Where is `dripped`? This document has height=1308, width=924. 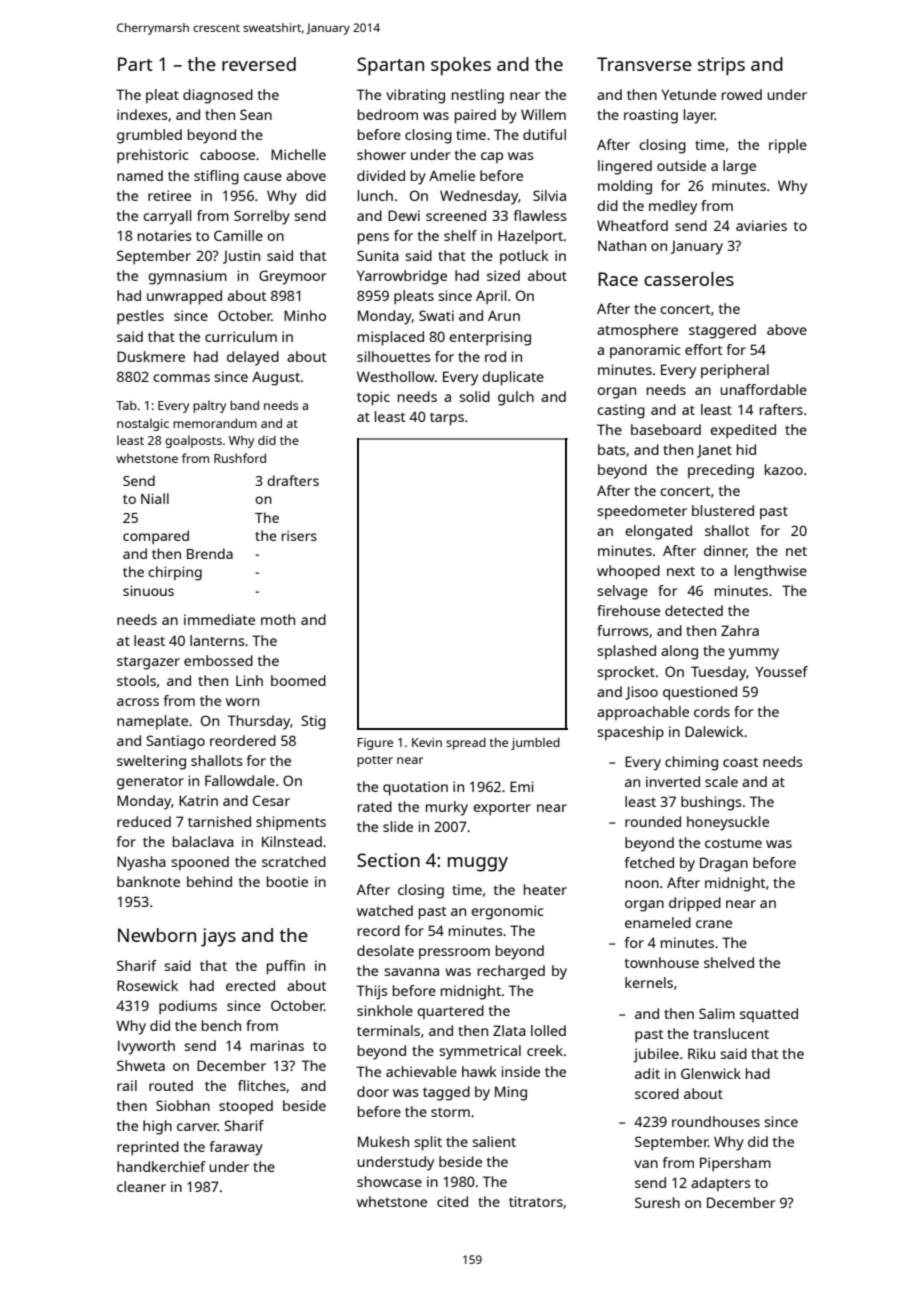 dripped is located at coordinates (695, 904).
